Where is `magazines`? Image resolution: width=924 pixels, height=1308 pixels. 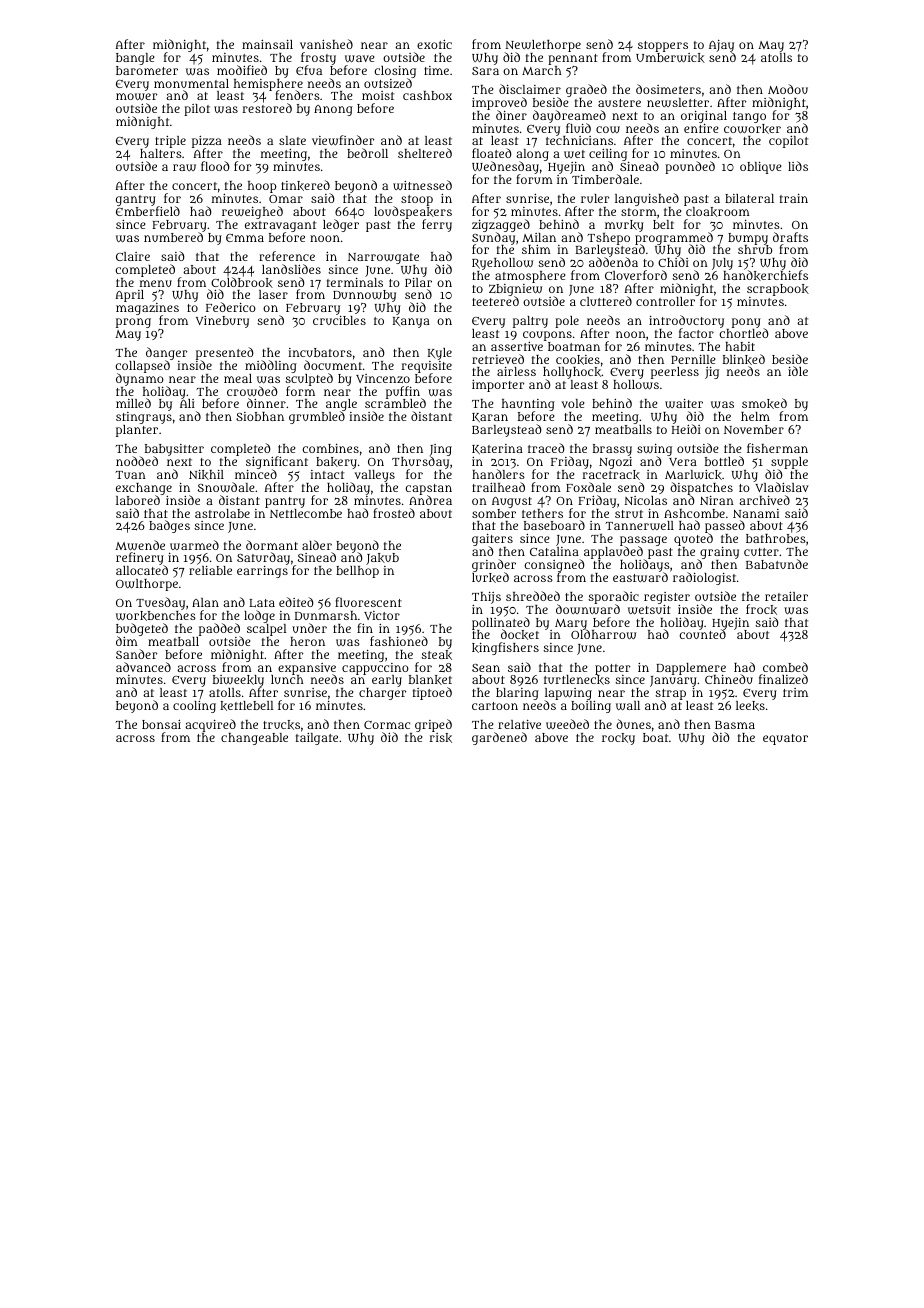
magazines is located at coordinates (147, 309).
